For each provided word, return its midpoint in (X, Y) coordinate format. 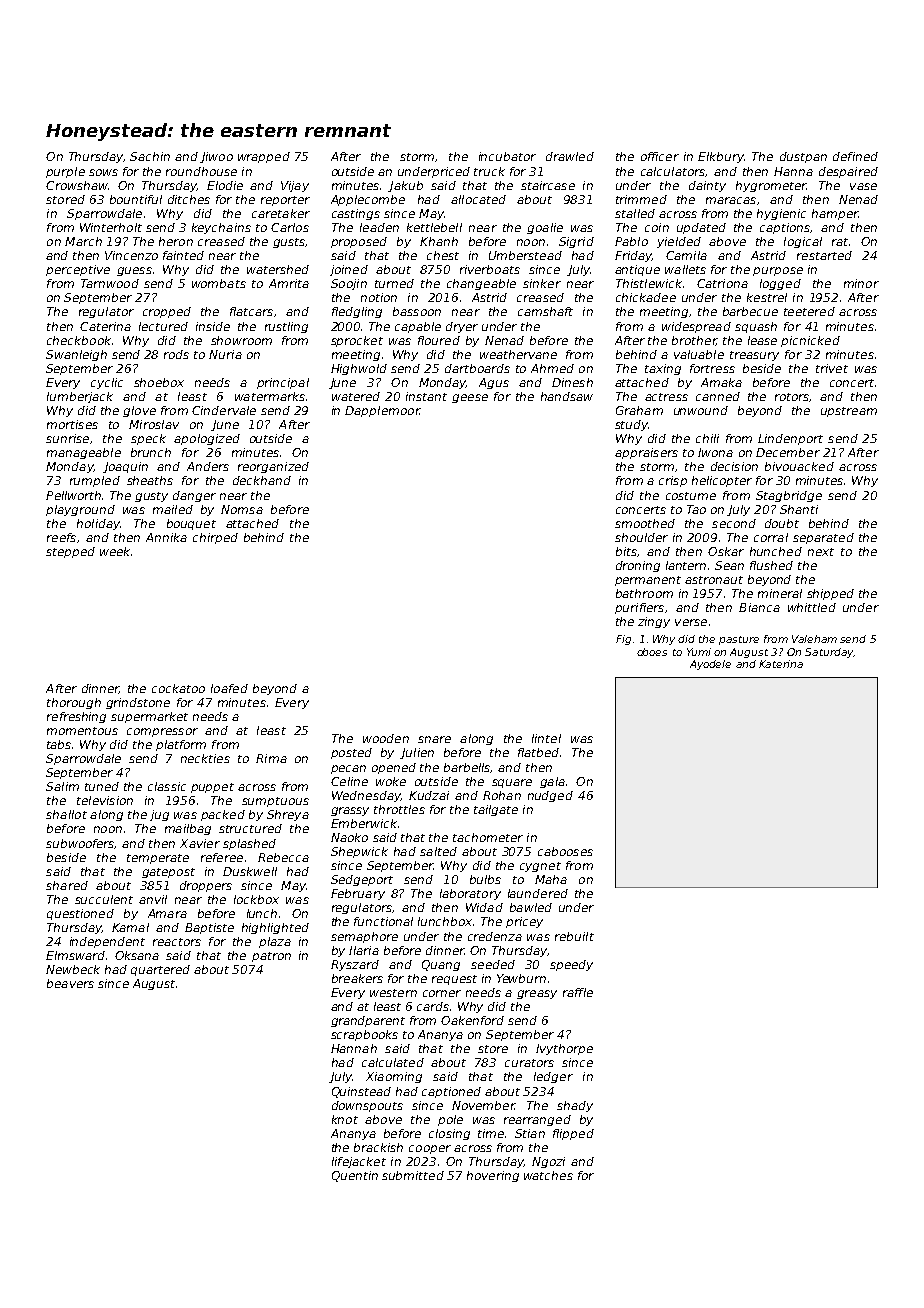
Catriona (722, 283)
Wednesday (366, 796)
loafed (229, 688)
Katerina (781, 664)
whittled (812, 607)
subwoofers (80, 844)
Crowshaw (77, 185)
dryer (462, 327)
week (115, 551)
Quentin (355, 1176)
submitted (413, 1175)
